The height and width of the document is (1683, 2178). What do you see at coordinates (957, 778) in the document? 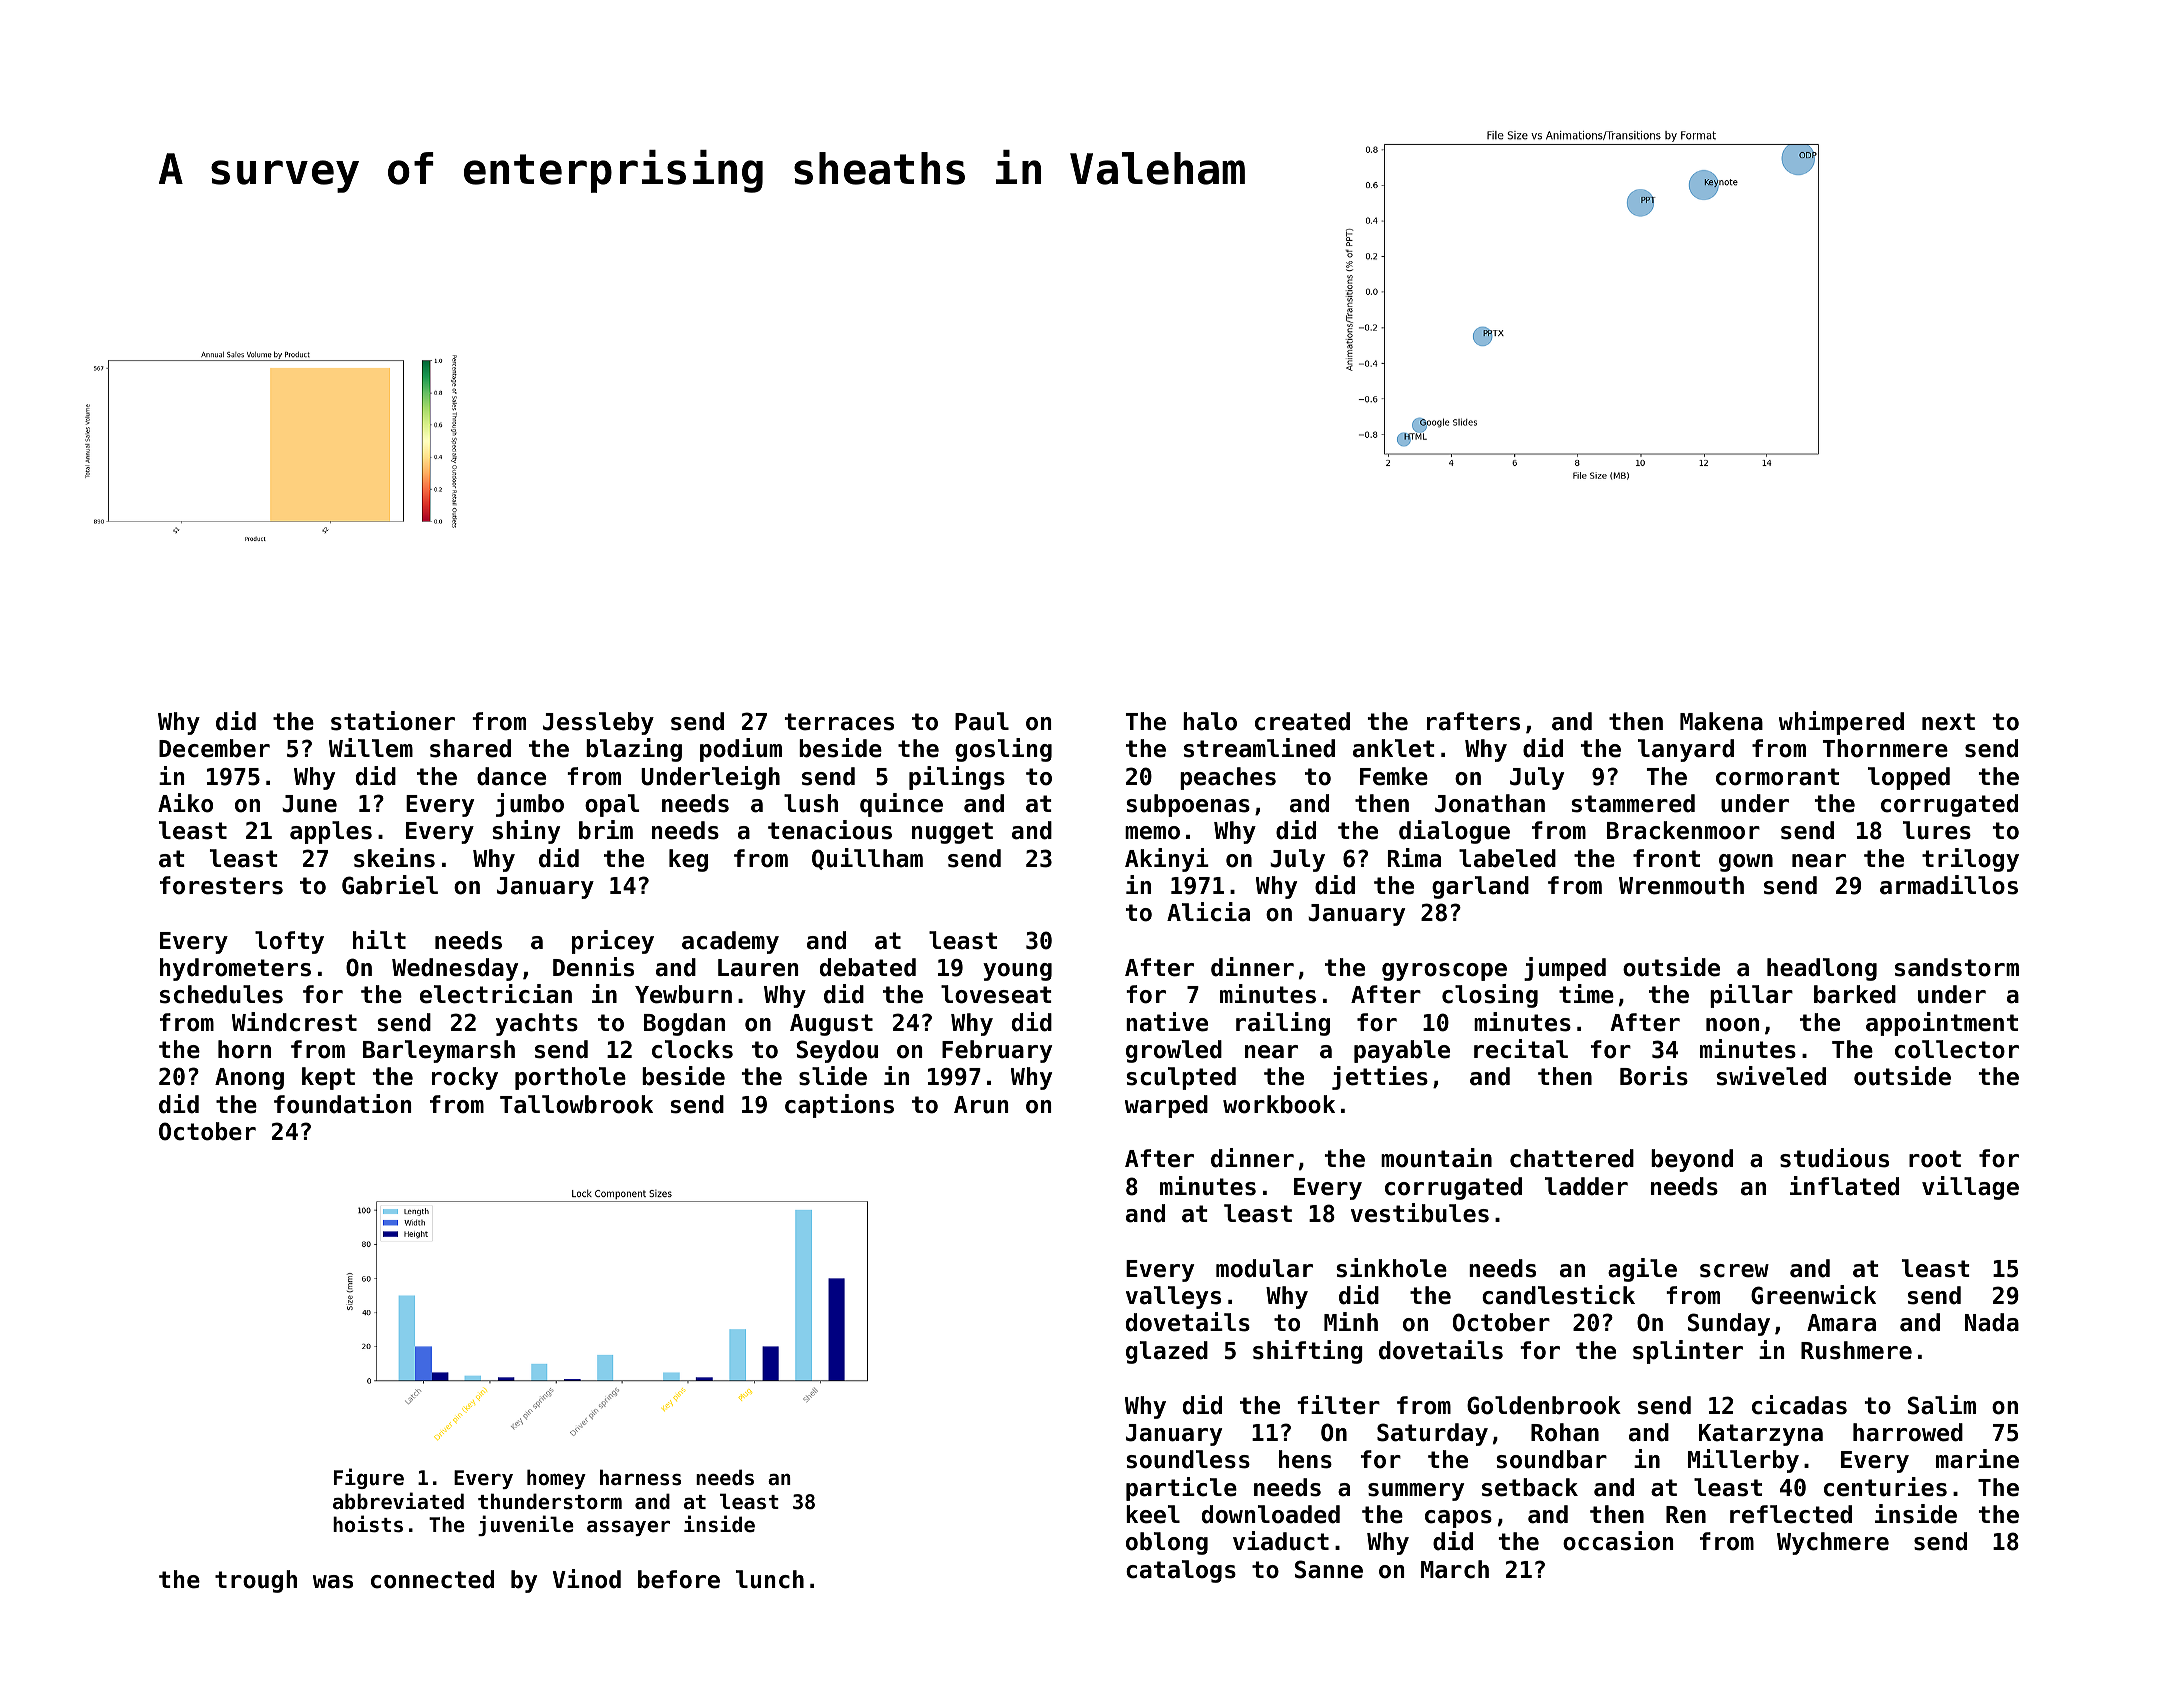
I see `pilings` at bounding box center [957, 778].
